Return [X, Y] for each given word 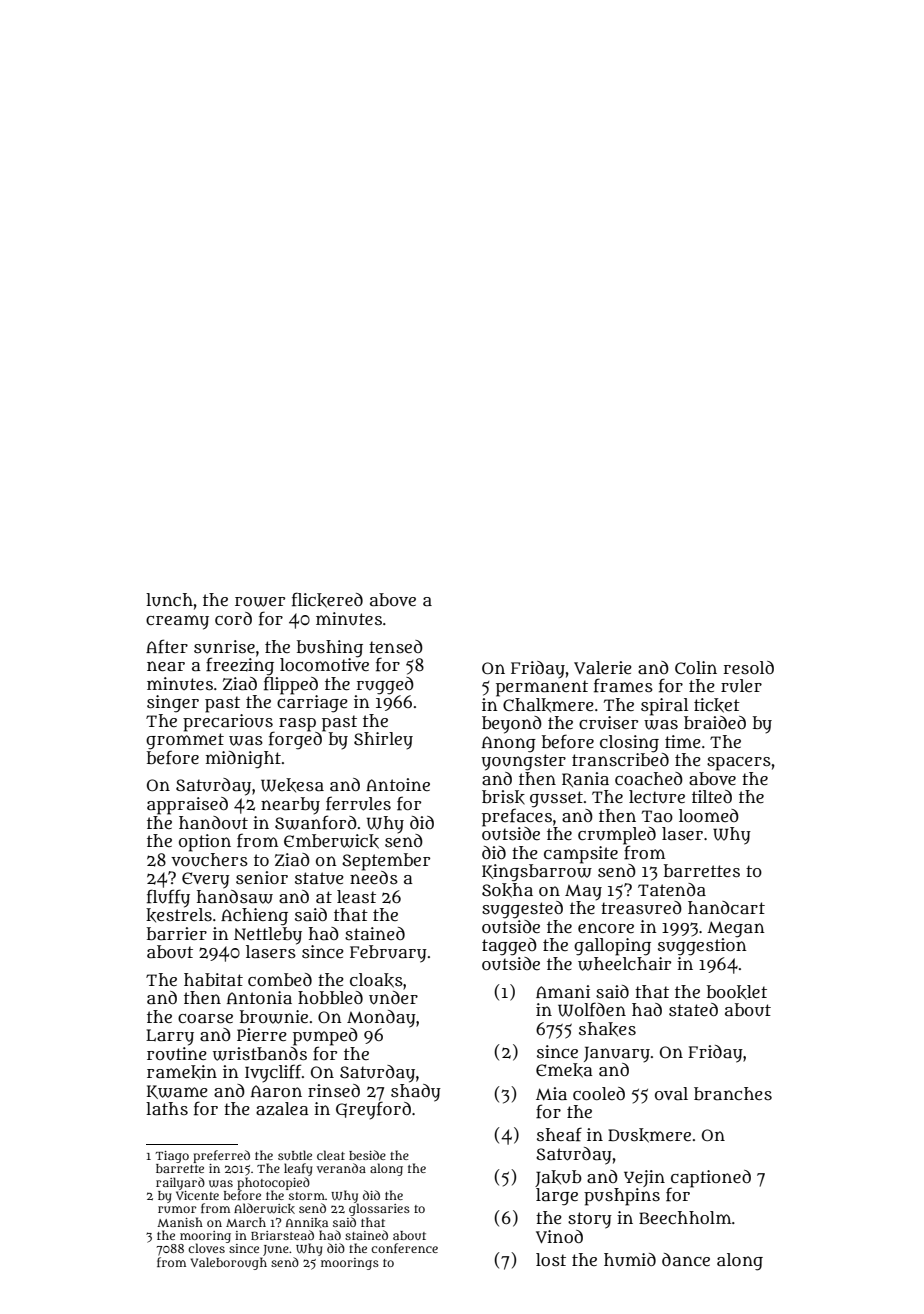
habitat [213, 980]
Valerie [603, 667]
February [388, 954]
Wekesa [292, 785]
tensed [396, 646]
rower [260, 602]
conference [404, 1248]
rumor [177, 1209]
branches [733, 1093]
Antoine [398, 784]
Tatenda [672, 890]
